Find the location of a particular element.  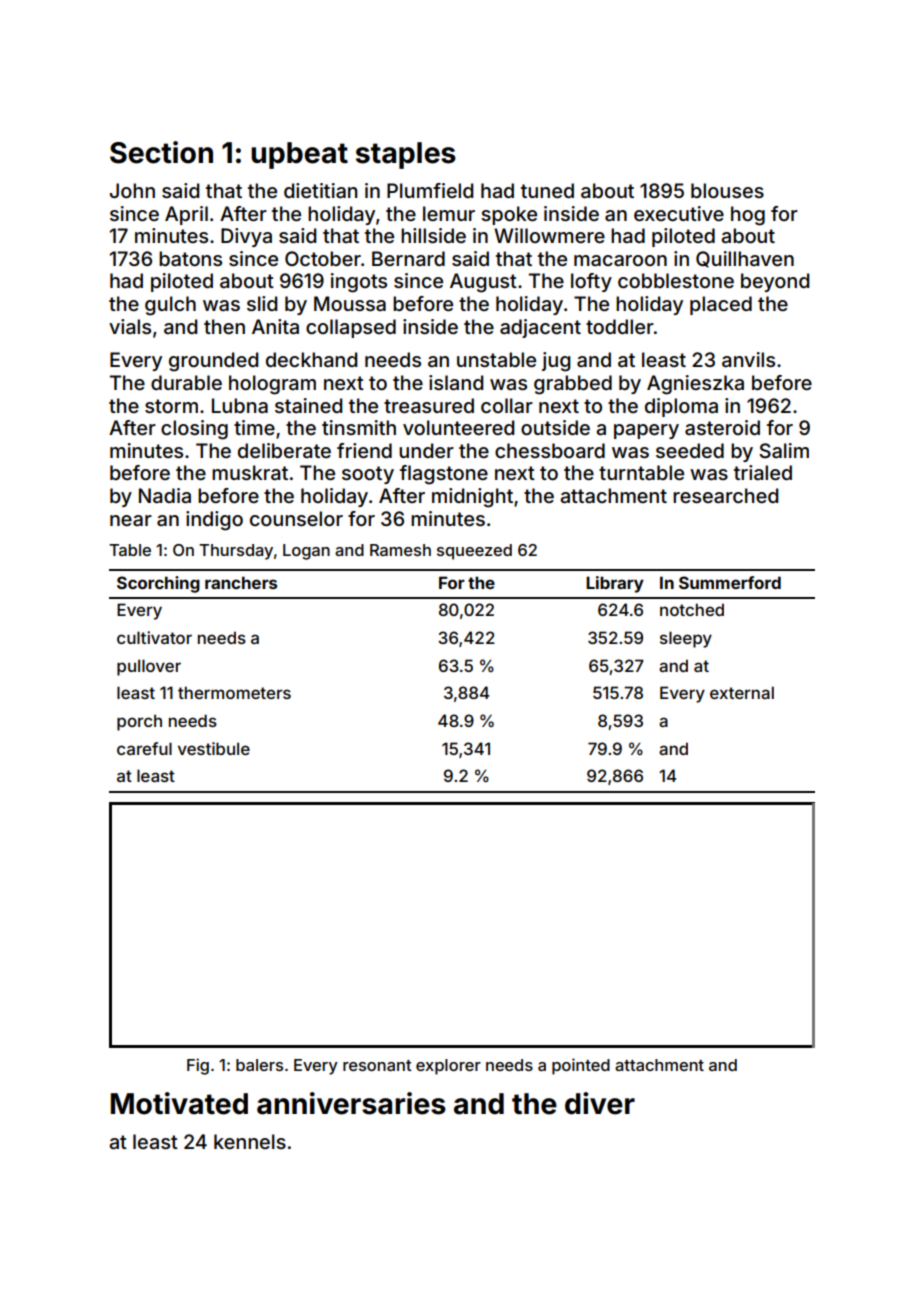

time is located at coordinates (254, 427).
